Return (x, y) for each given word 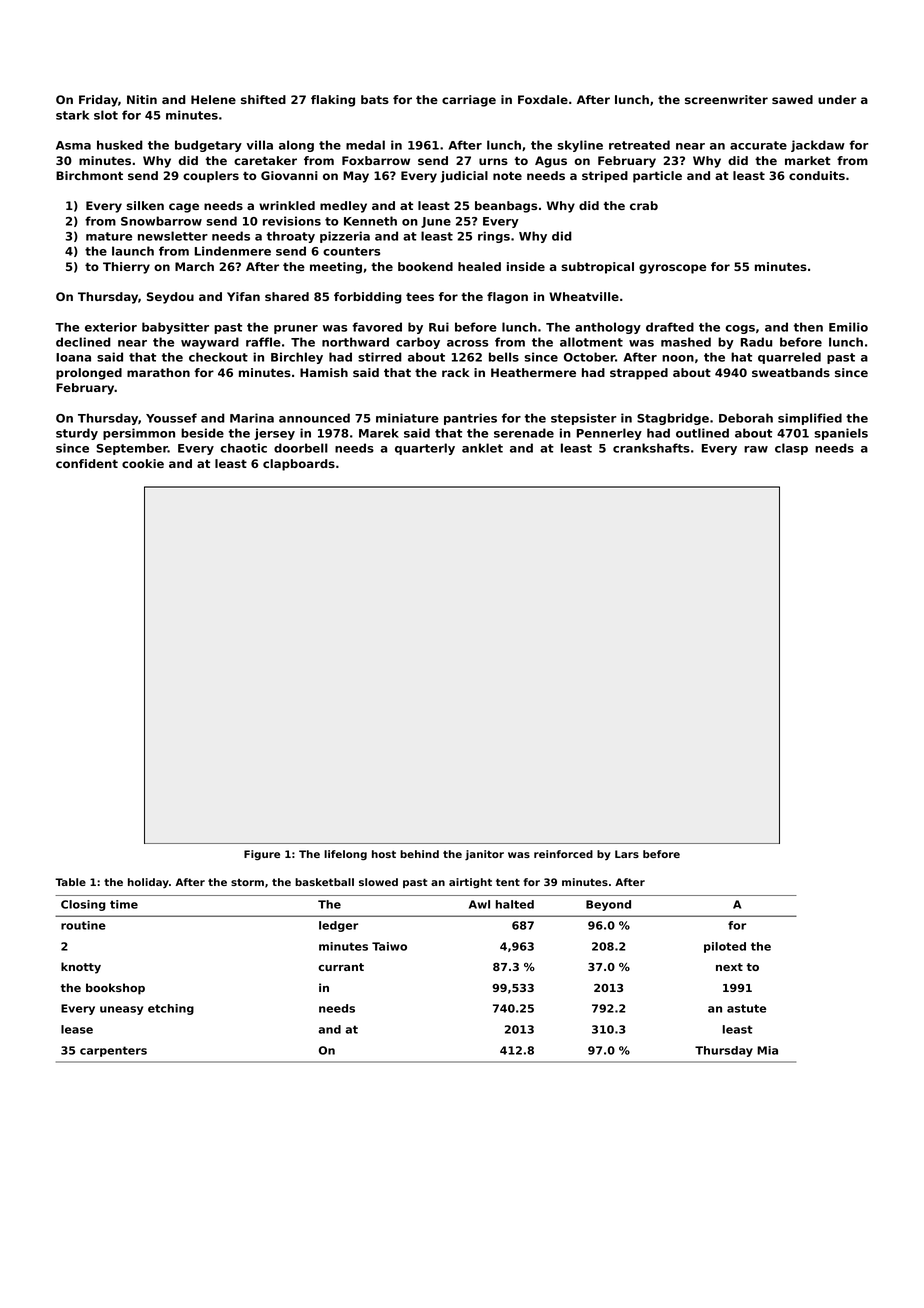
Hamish (324, 372)
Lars (627, 854)
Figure (262, 855)
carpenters (113, 1051)
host (384, 854)
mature (109, 236)
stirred (380, 357)
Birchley (297, 358)
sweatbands (791, 372)
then (808, 327)
